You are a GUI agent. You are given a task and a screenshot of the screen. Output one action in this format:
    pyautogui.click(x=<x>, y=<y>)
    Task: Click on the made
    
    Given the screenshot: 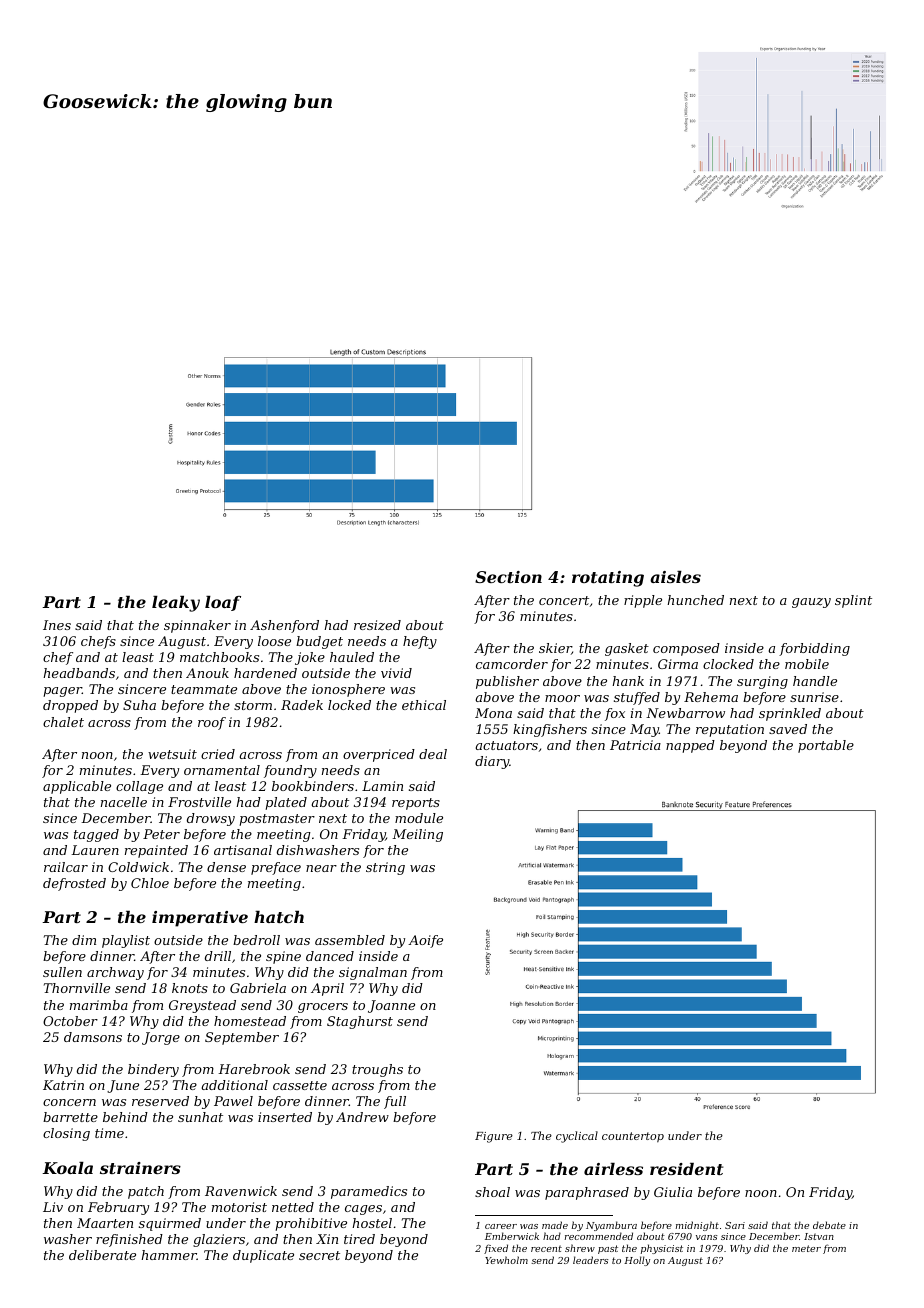 What is the action you would take?
    pyautogui.click(x=555, y=1225)
